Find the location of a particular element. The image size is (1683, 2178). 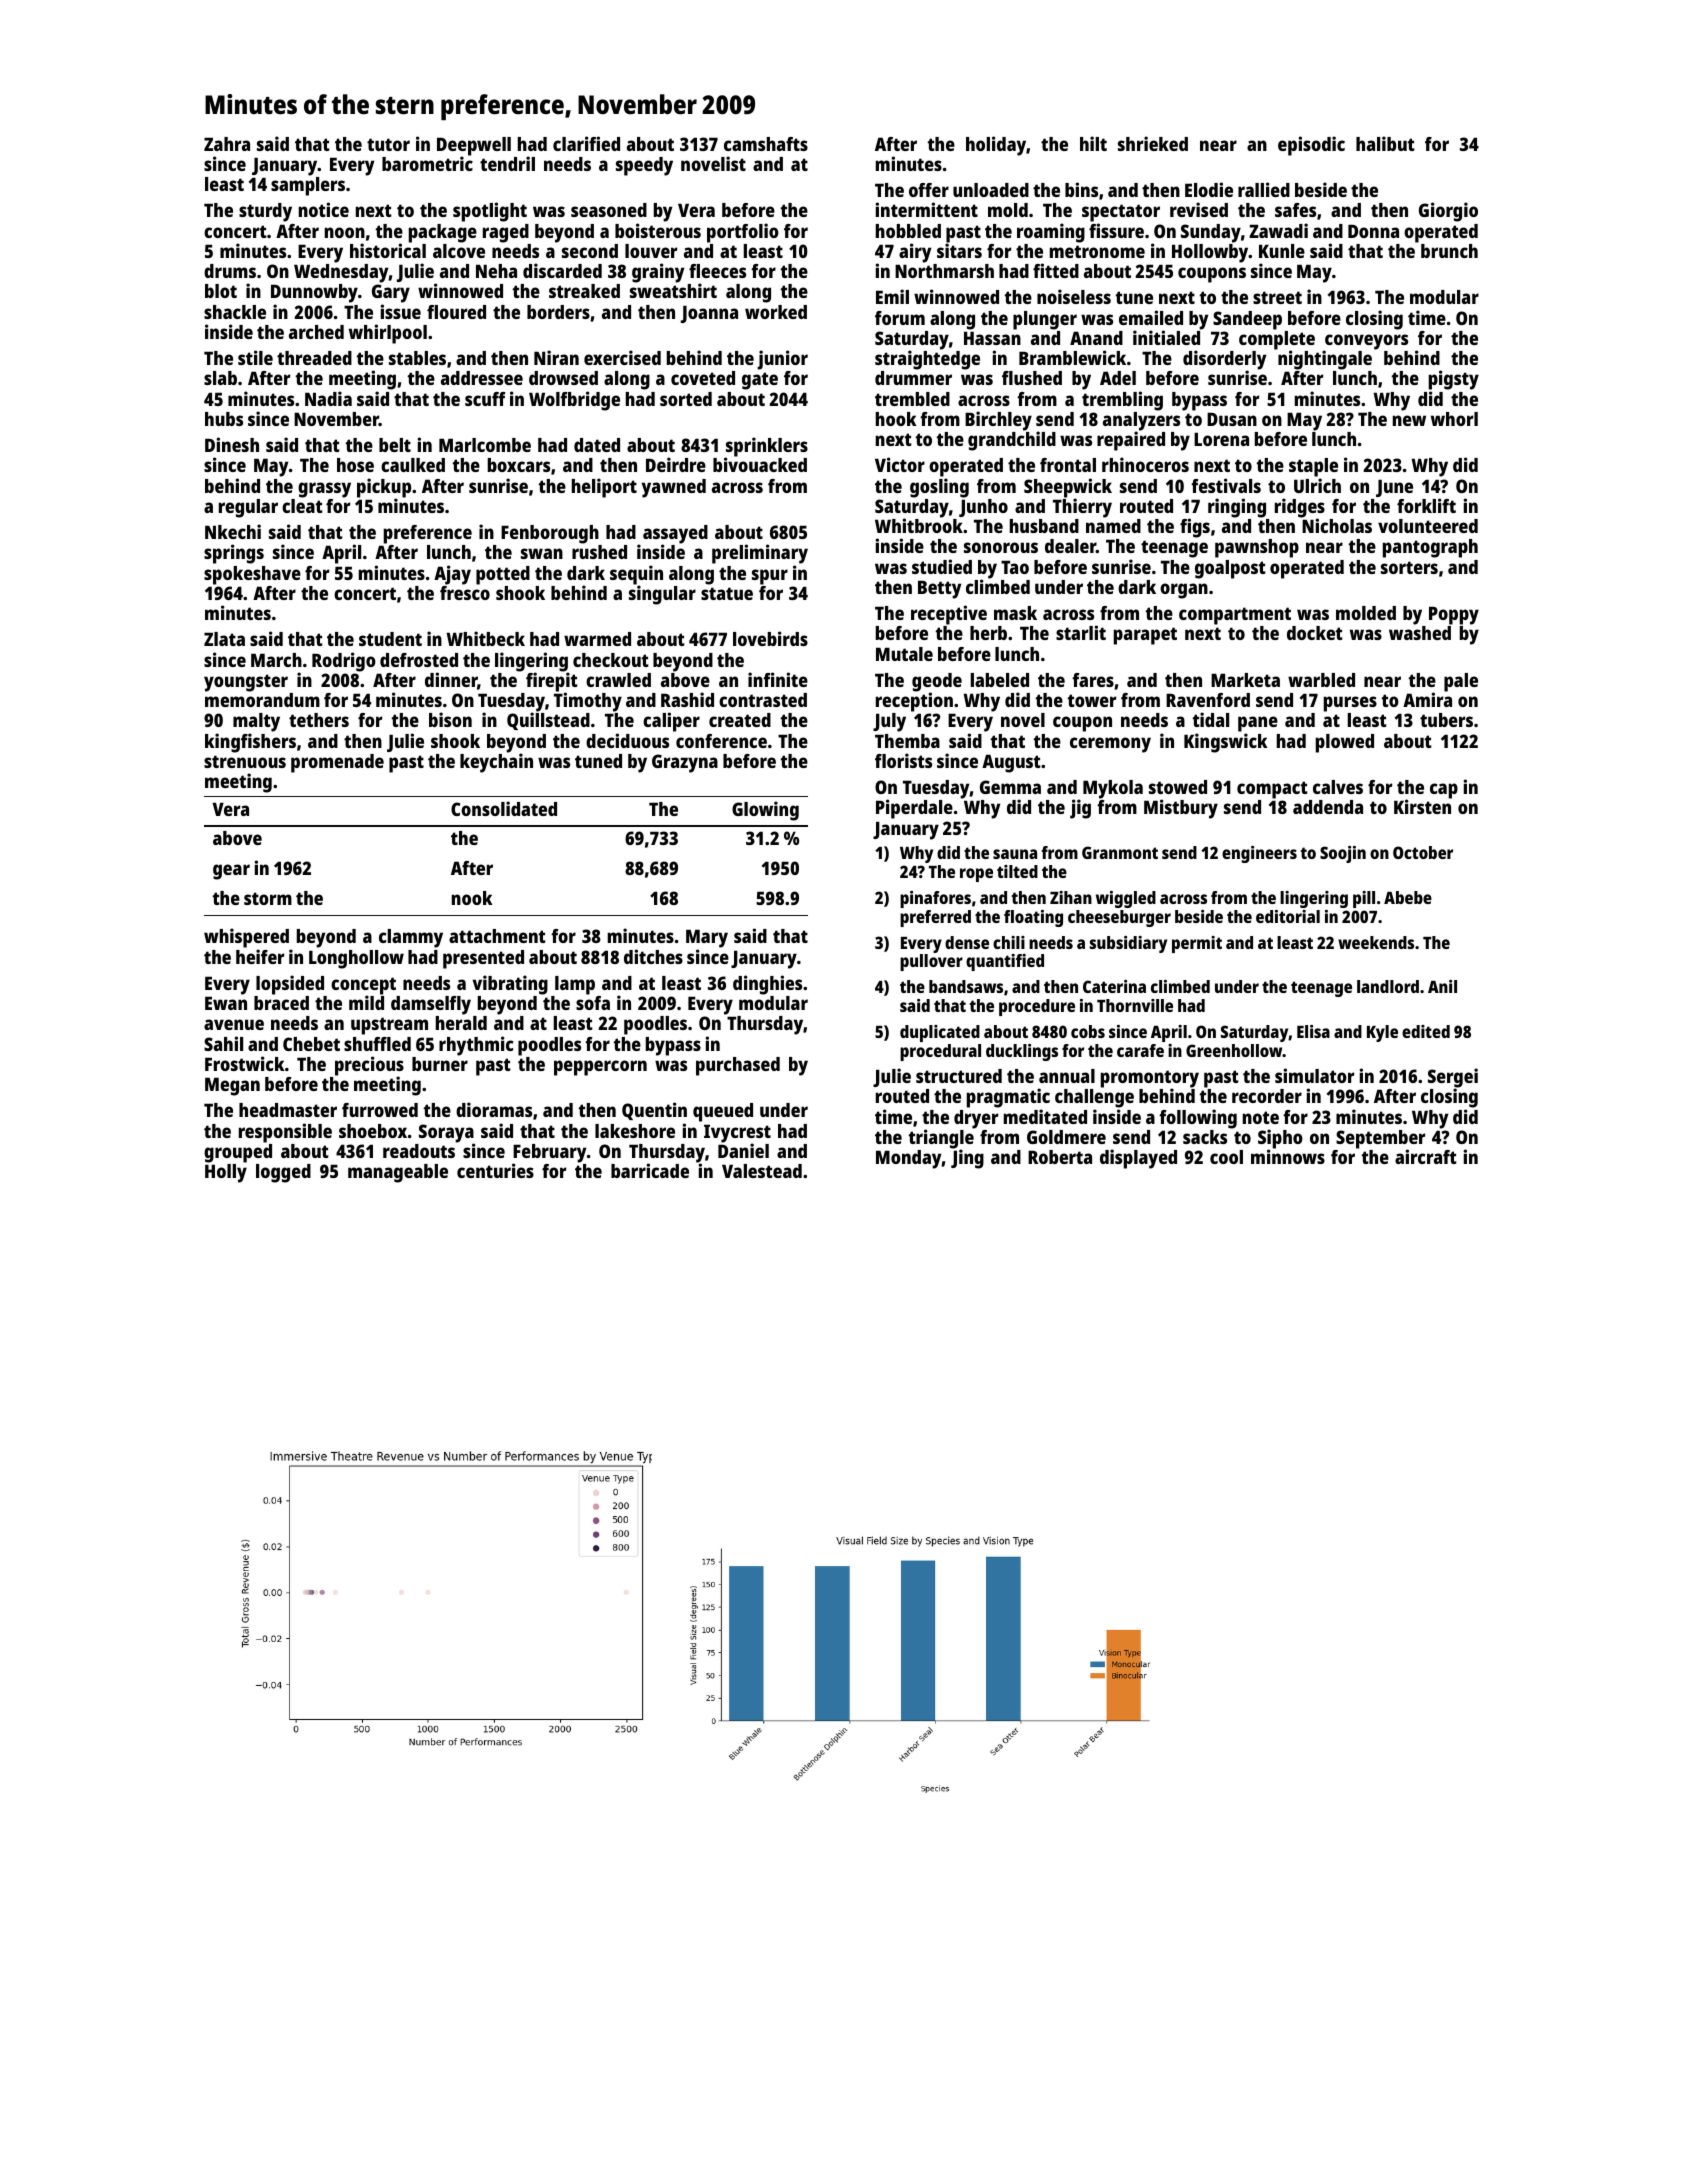

preferred is located at coordinates (935, 918).
